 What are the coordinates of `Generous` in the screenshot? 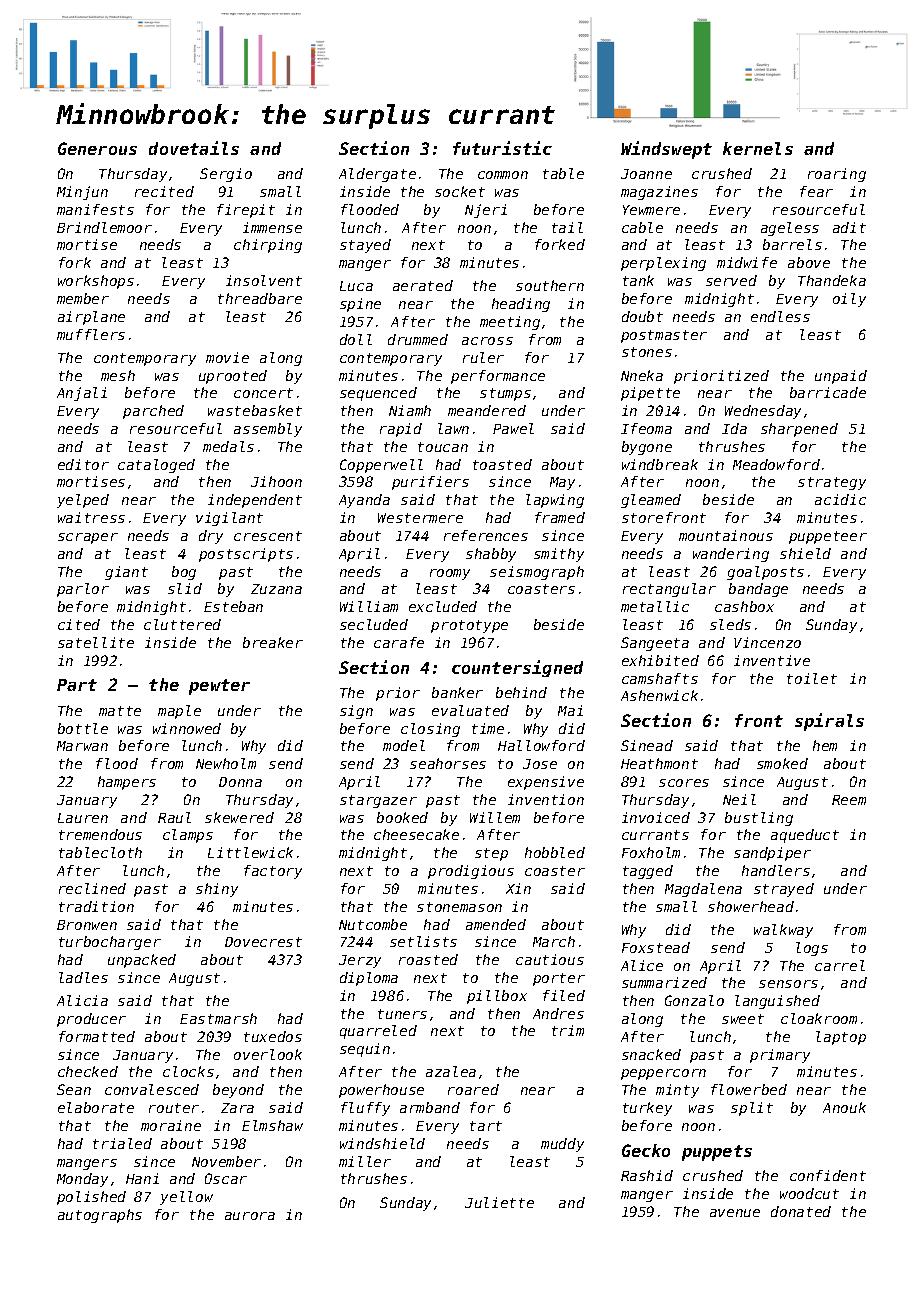 It's located at (97, 148).
